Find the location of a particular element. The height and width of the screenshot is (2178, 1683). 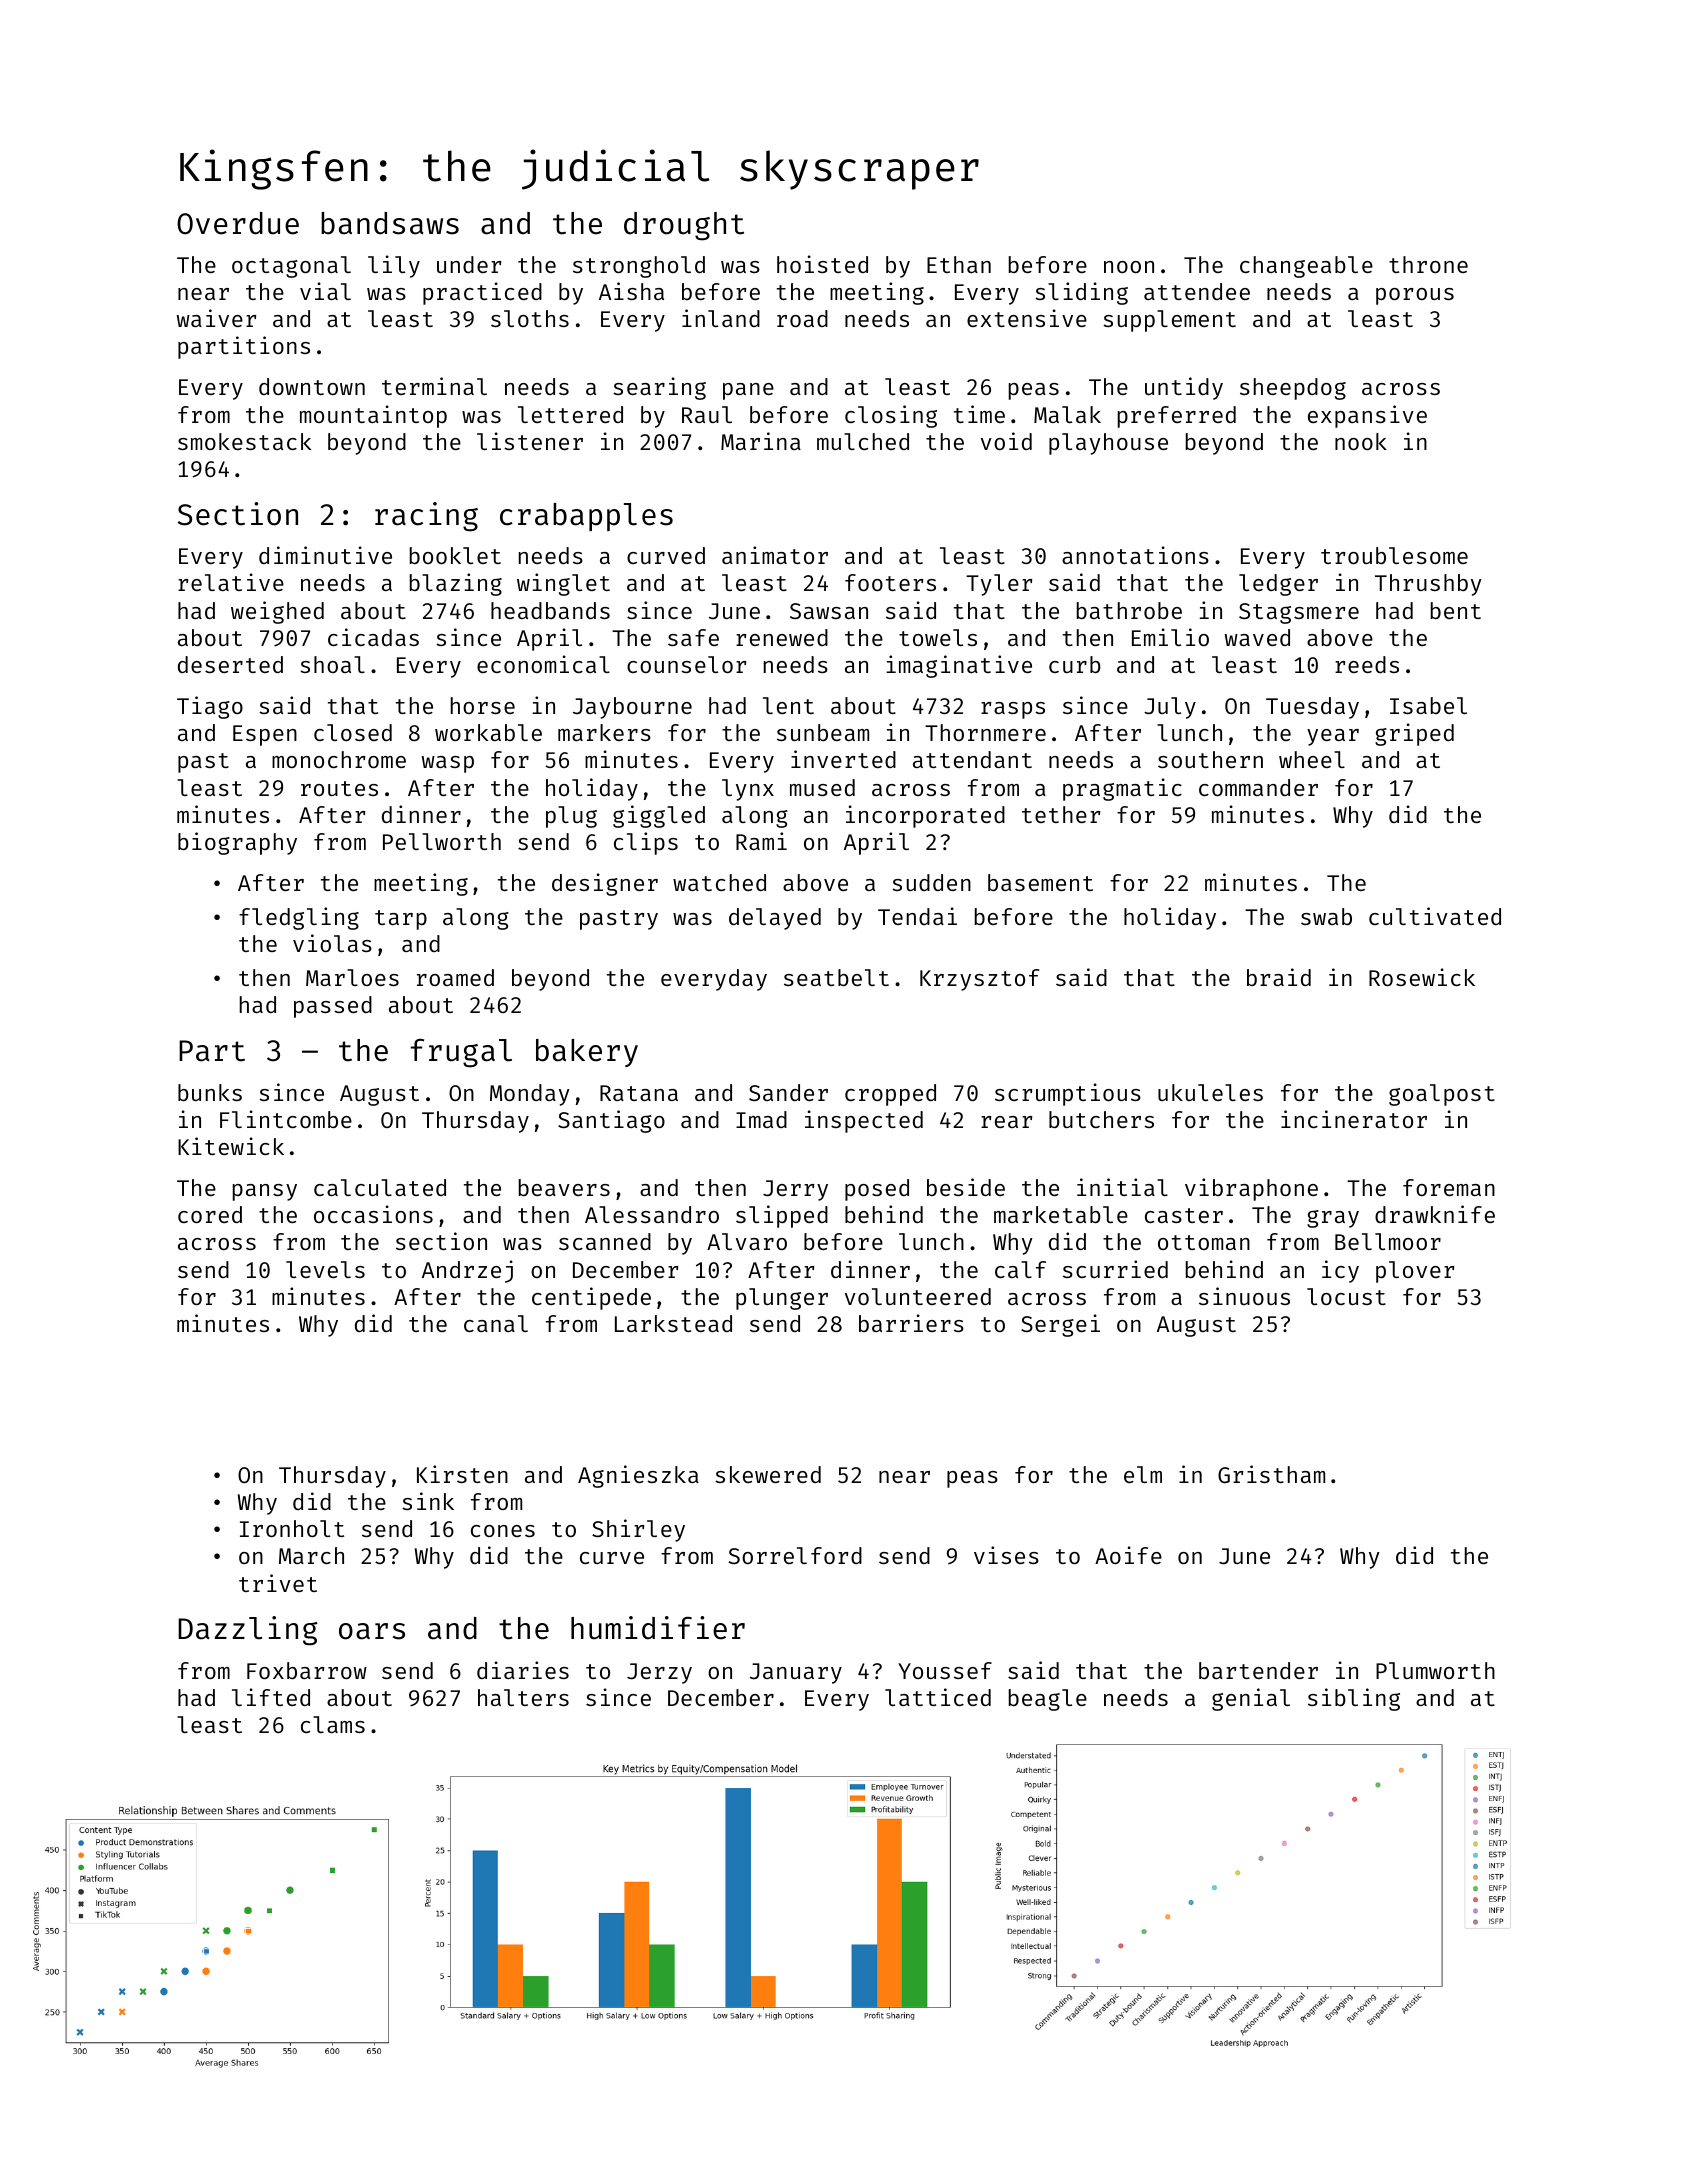

octagonal is located at coordinates (291, 267).
